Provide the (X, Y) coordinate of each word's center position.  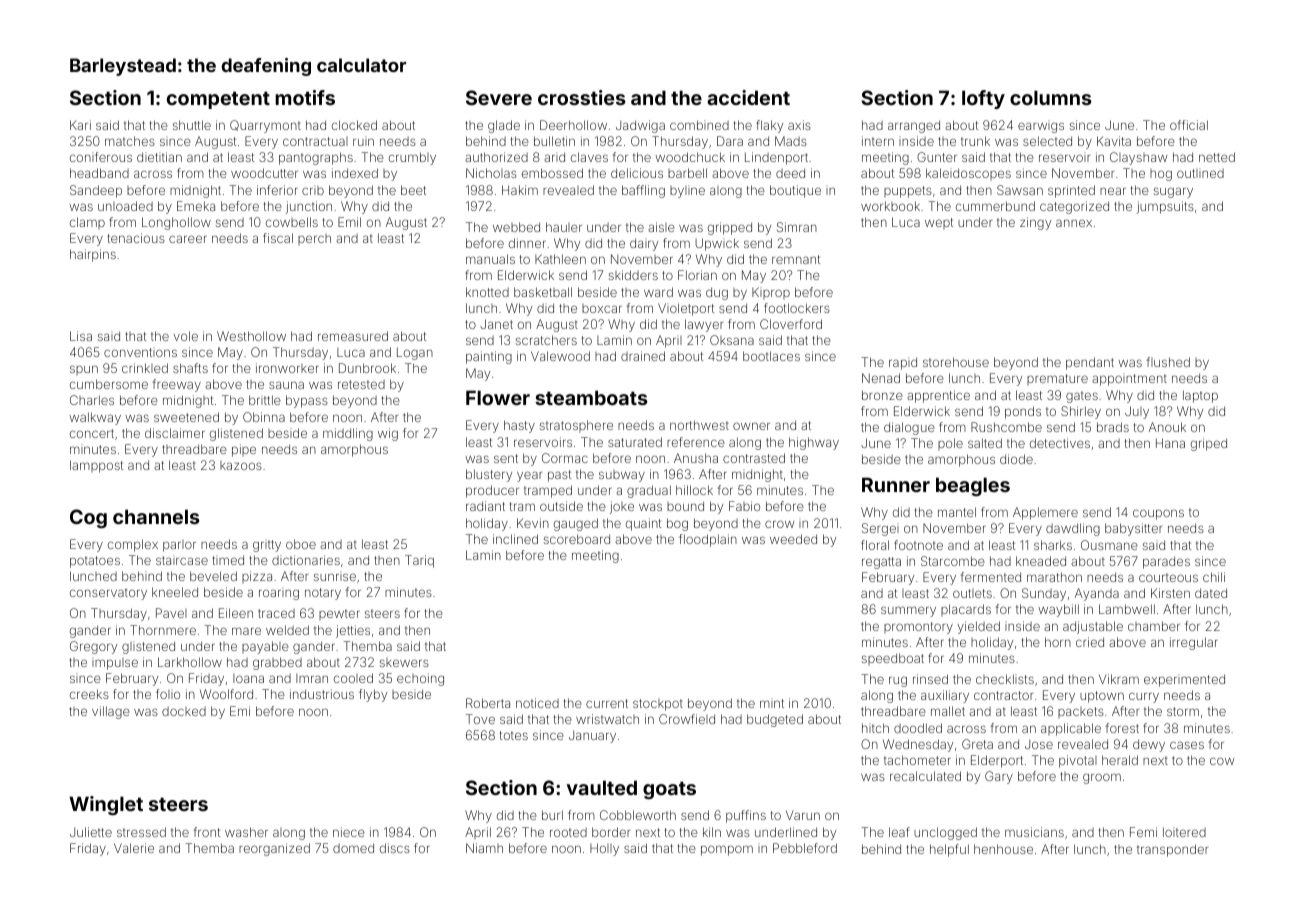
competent (218, 100)
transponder (1172, 850)
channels (156, 516)
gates (1082, 397)
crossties (582, 97)
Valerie (134, 848)
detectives (1060, 443)
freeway (177, 385)
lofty (983, 99)
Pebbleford (805, 848)
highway (814, 443)
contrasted (754, 458)
